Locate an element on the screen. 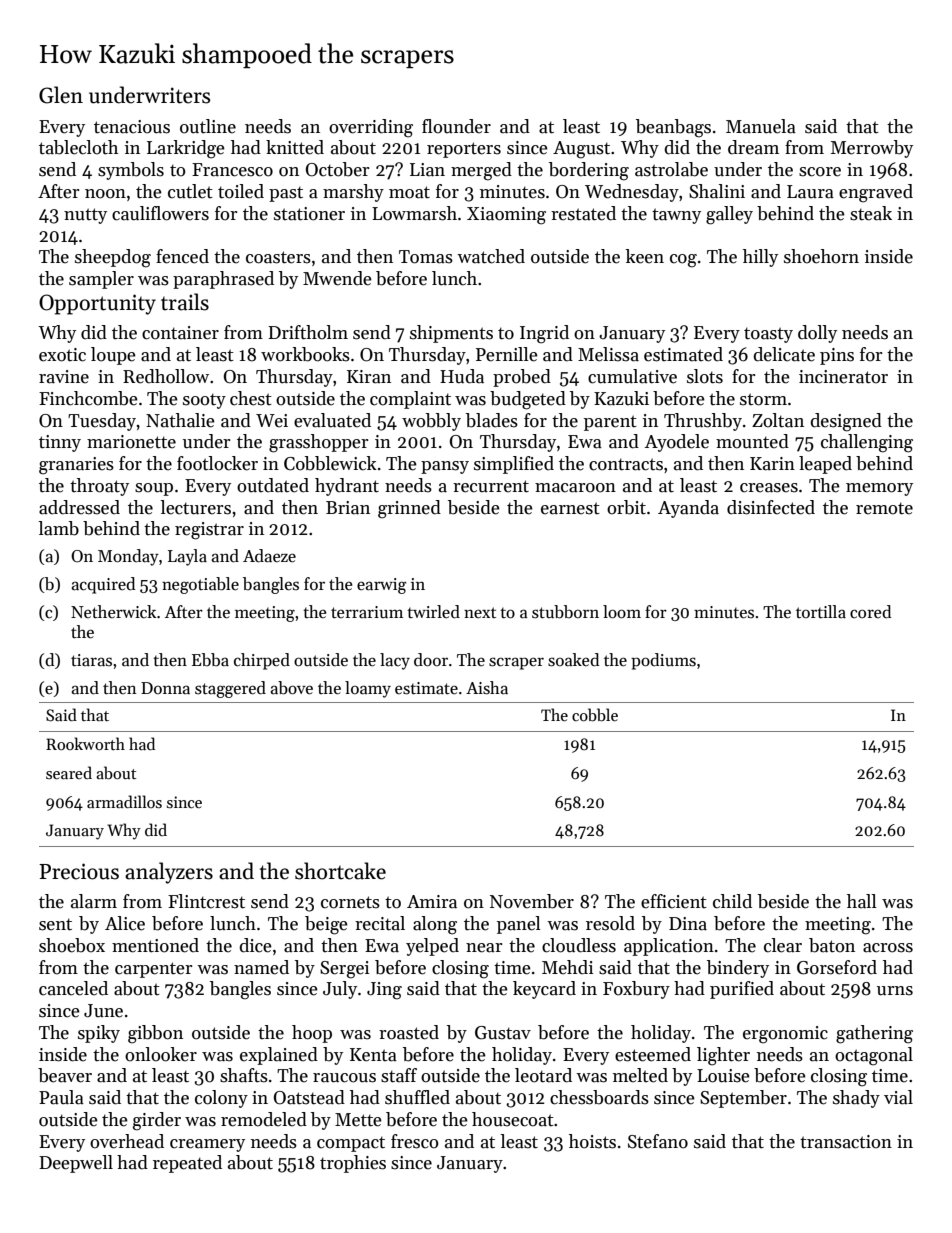  tortilla is located at coordinates (821, 611).
